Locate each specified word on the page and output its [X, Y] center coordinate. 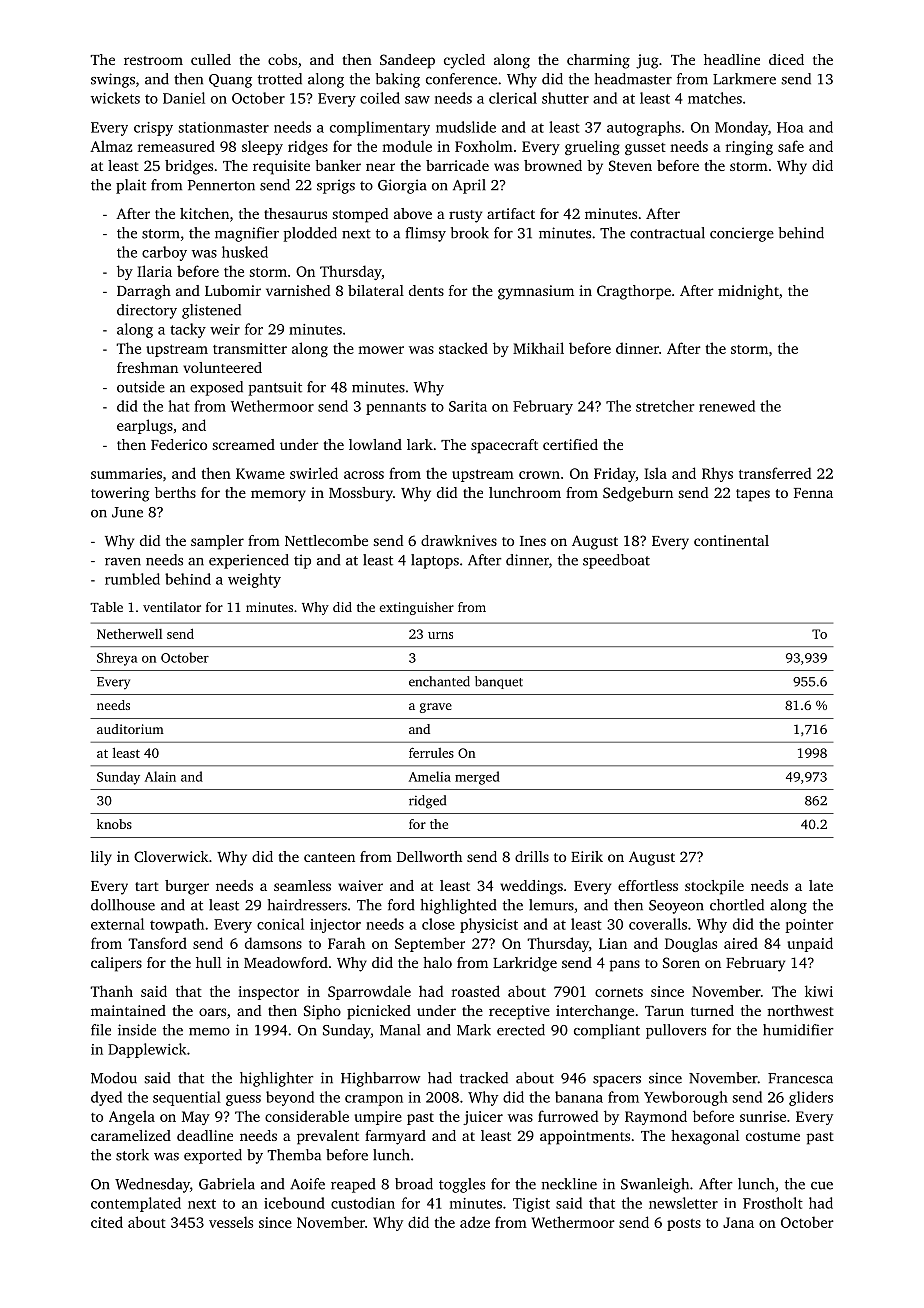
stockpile [714, 887]
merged [477, 778]
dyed [106, 1098]
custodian [363, 1203]
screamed [244, 444]
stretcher [665, 406]
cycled [464, 61]
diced [786, 59]
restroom [153, 60]
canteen [329, 857]
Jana [738, 1222]
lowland [375, 444]
